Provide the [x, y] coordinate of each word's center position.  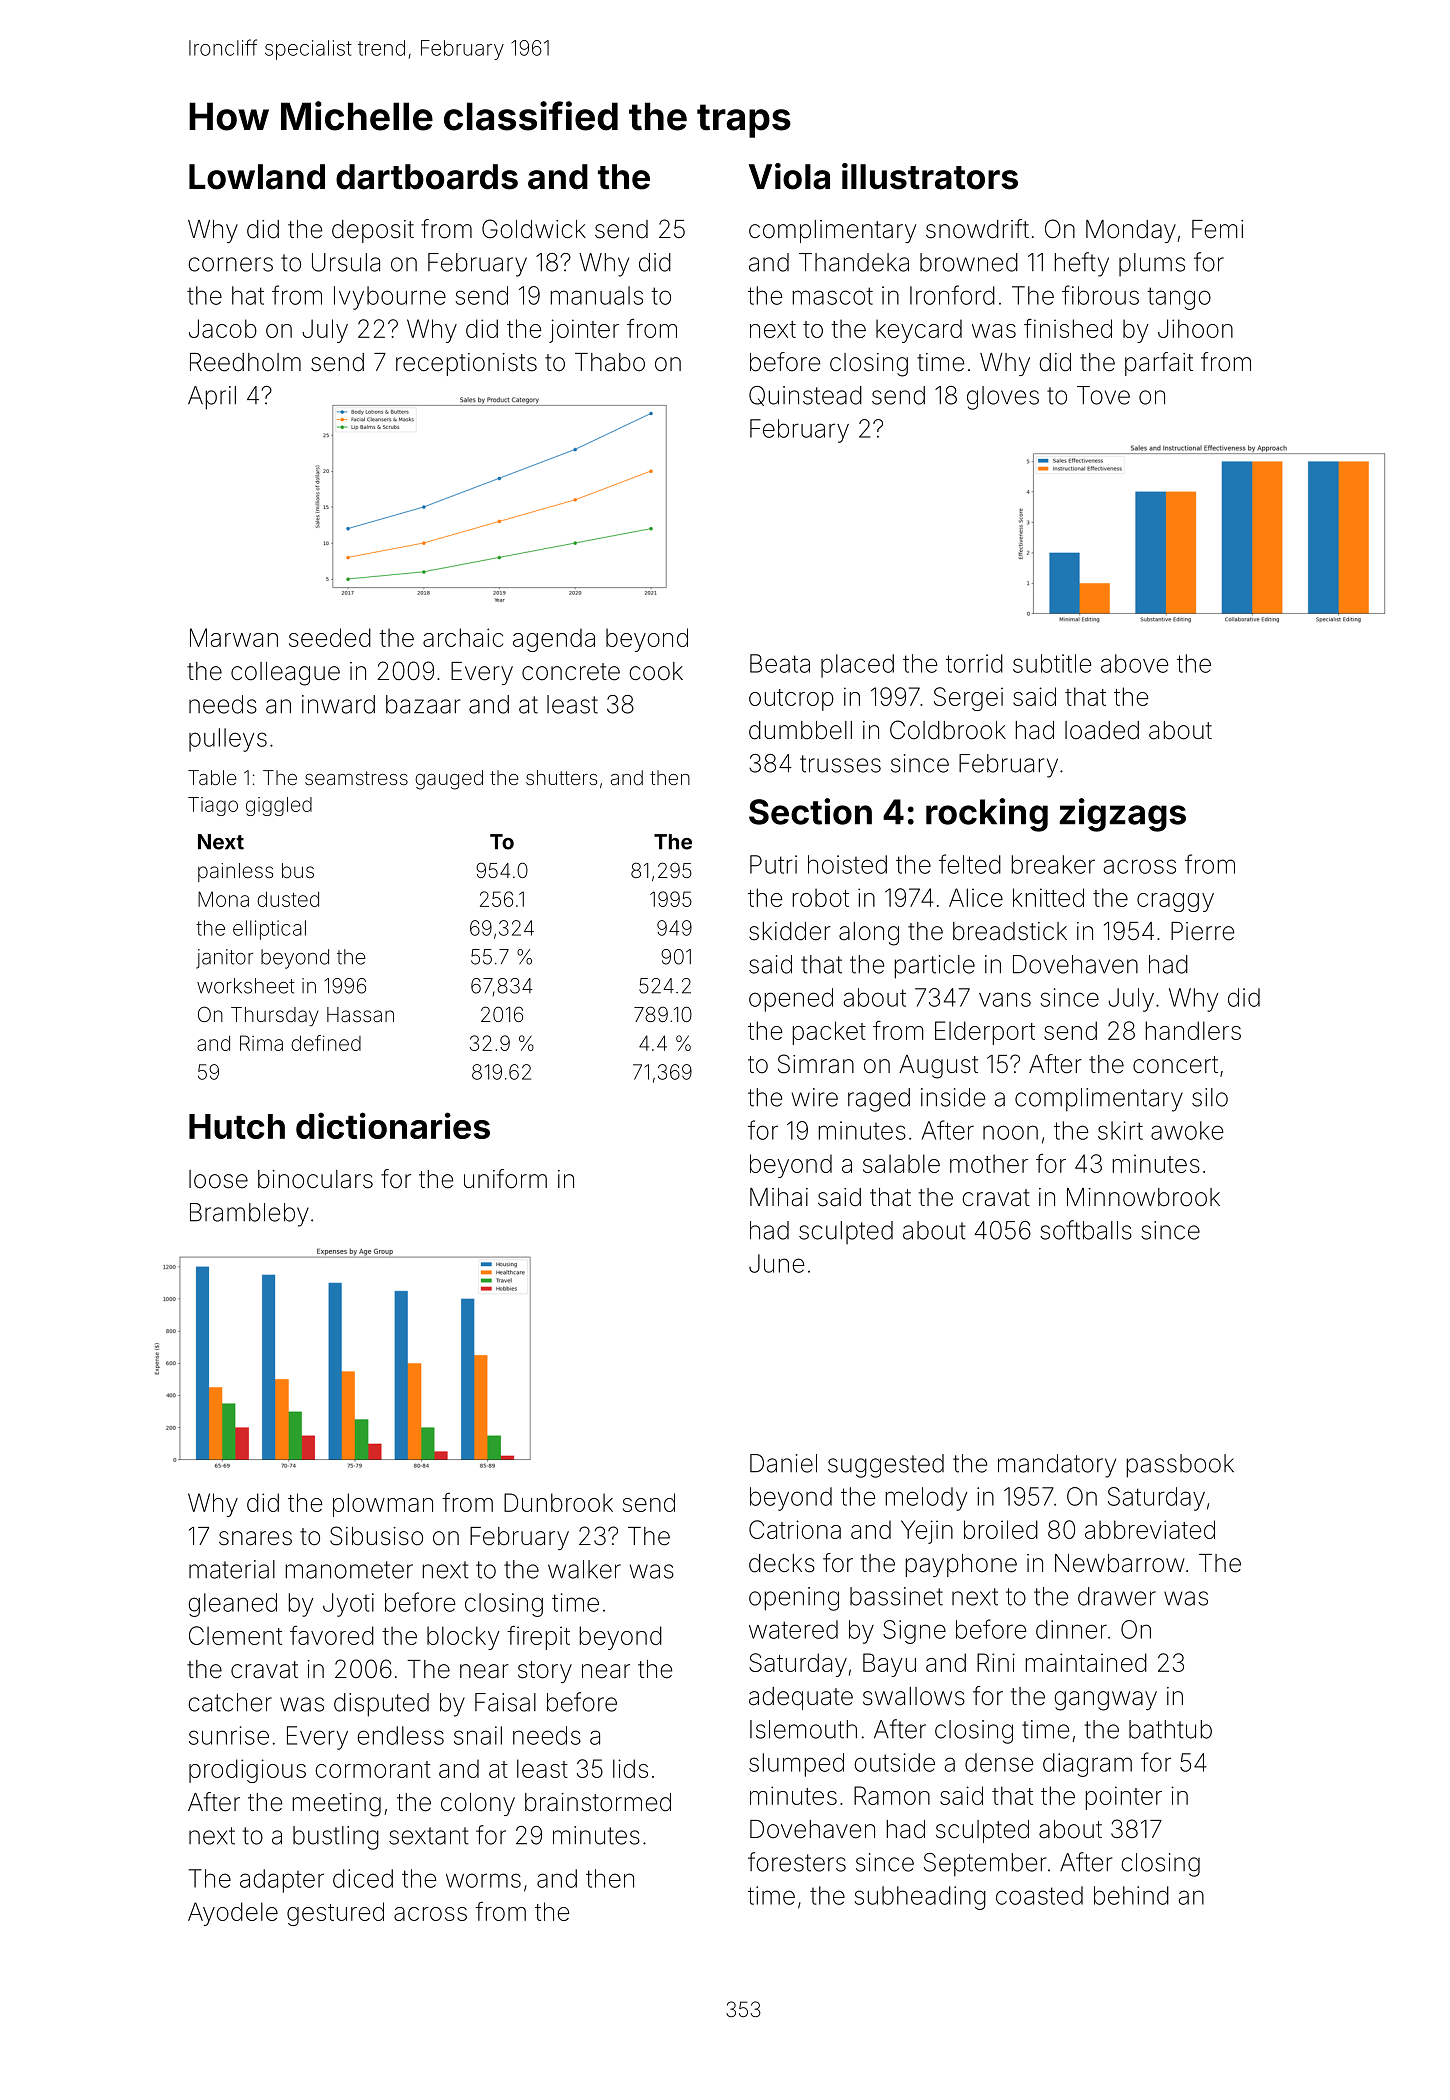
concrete [571, 672]
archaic [463, 637]
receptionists [466, 364]
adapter [282, 1881]
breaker [1053, 864]
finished [1068, 328]
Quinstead [805, 396]
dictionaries [393, 1125]
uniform [505, 1179]
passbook [1180, 1466]
